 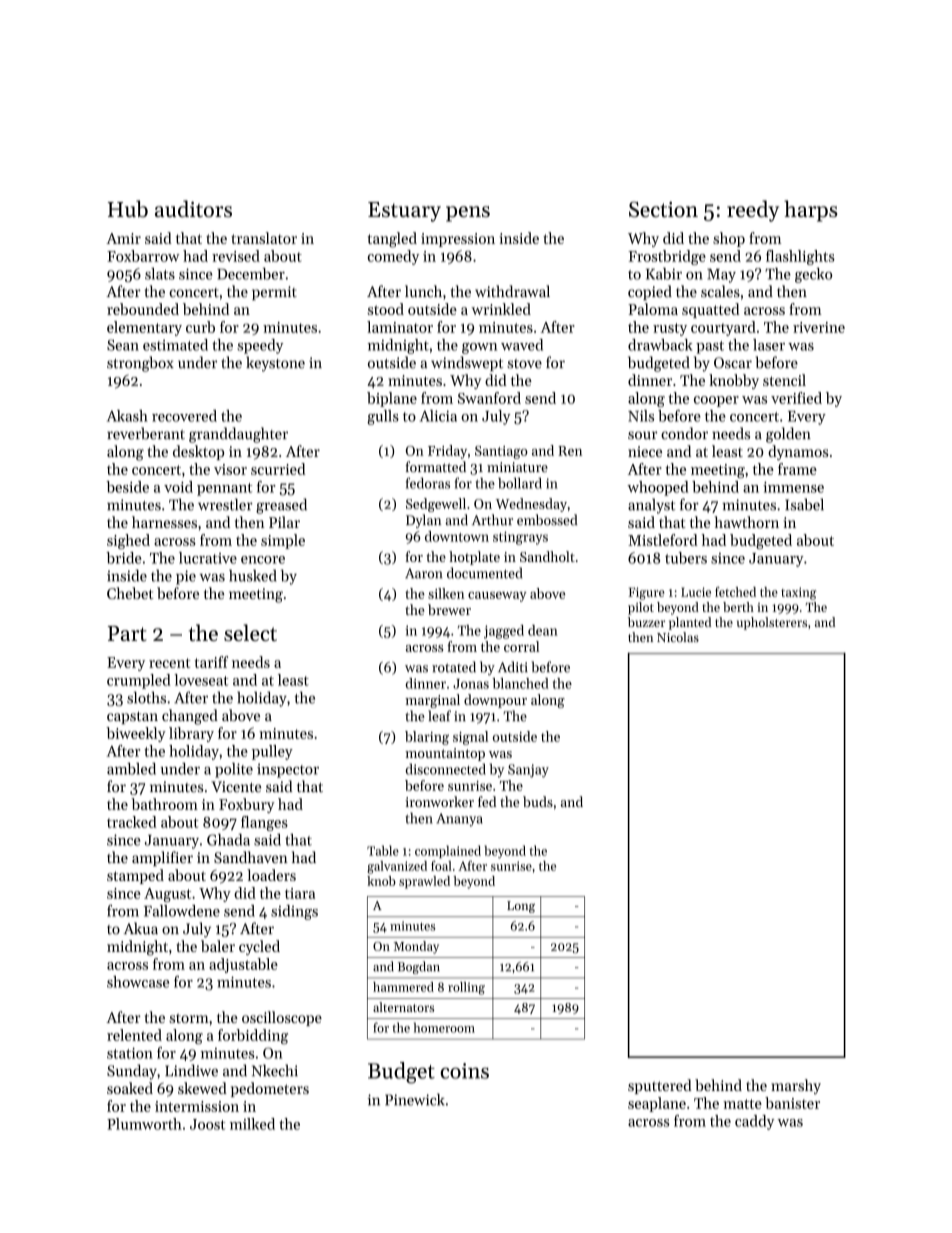 What do you see at coordinates (646, 622) in the screenshot?
I see `buzzer` at bounding box center [646, 622].
